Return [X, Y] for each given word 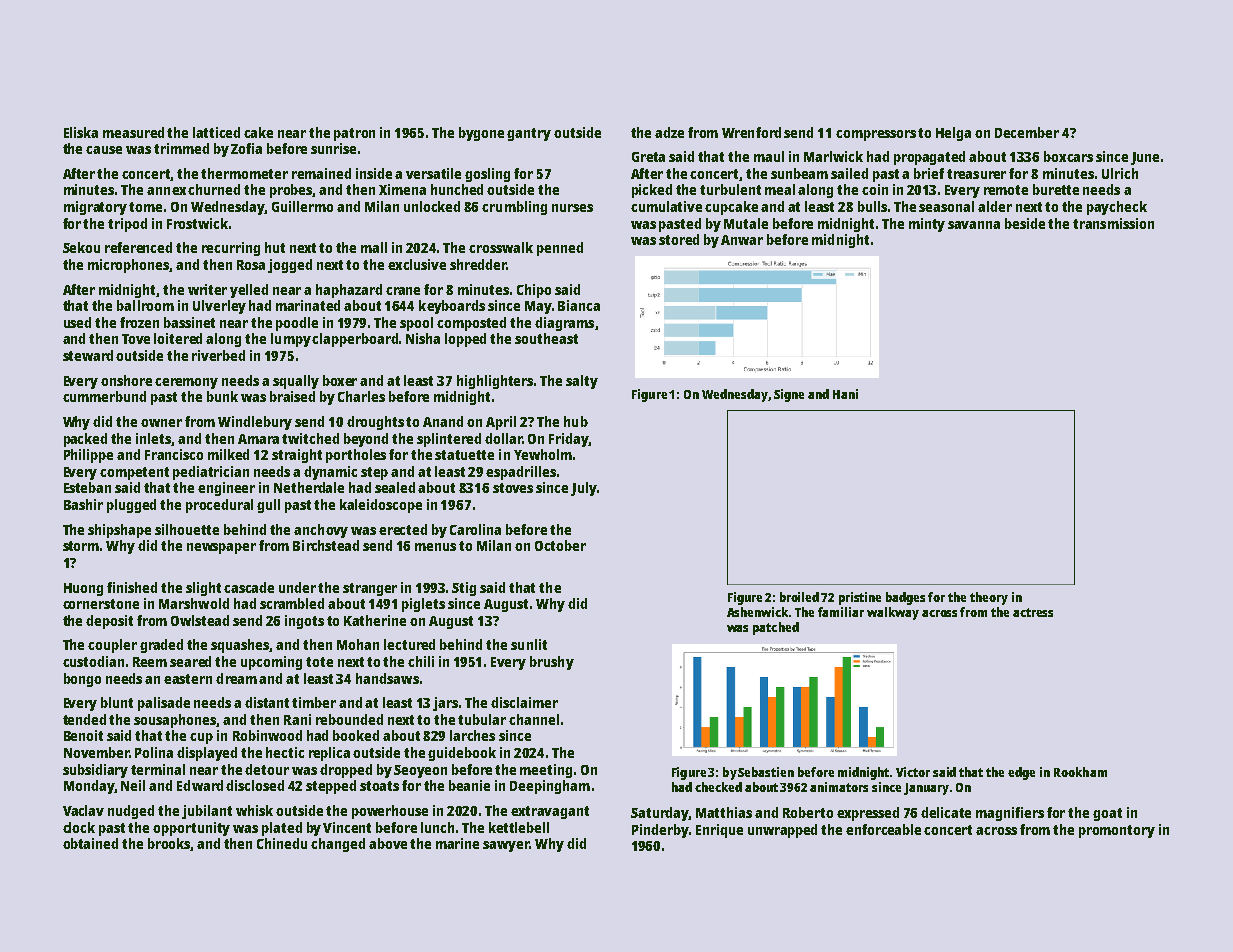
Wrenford [751, 132]
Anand [443, 421]
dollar [503, 438]
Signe [789, 395]
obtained [90, 843]
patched [776, 628]
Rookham [1080, 772]
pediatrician [211, 473]
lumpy [291, 340]
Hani [845, 394]
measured [133, 132]
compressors [876, 135]
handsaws [387, 678]
